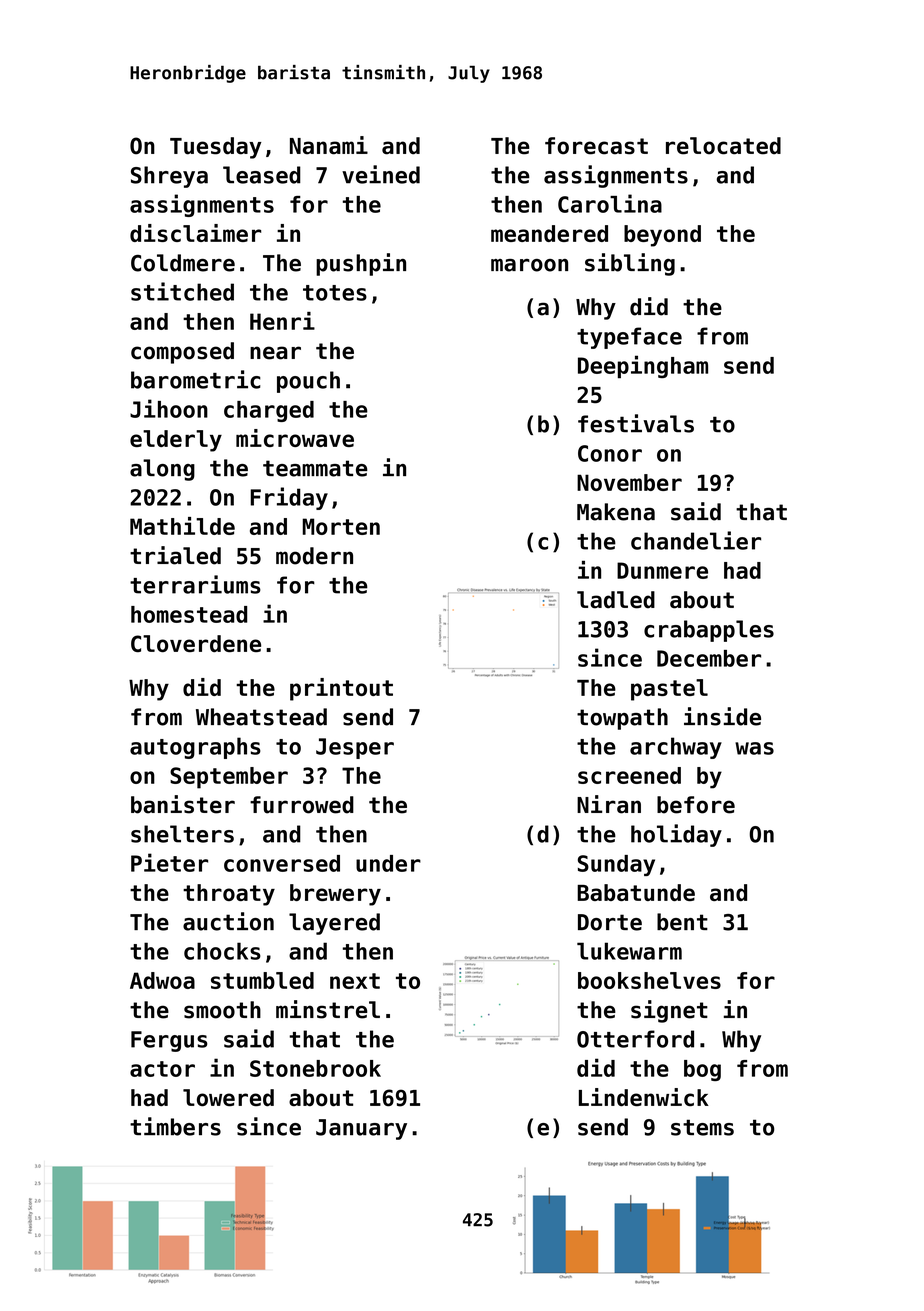 This screenshot has width=924, height=1311. What do you see at coordinates (609, 804) in the screenshot?
I see `Niran` at bounding box center [609, 804].
